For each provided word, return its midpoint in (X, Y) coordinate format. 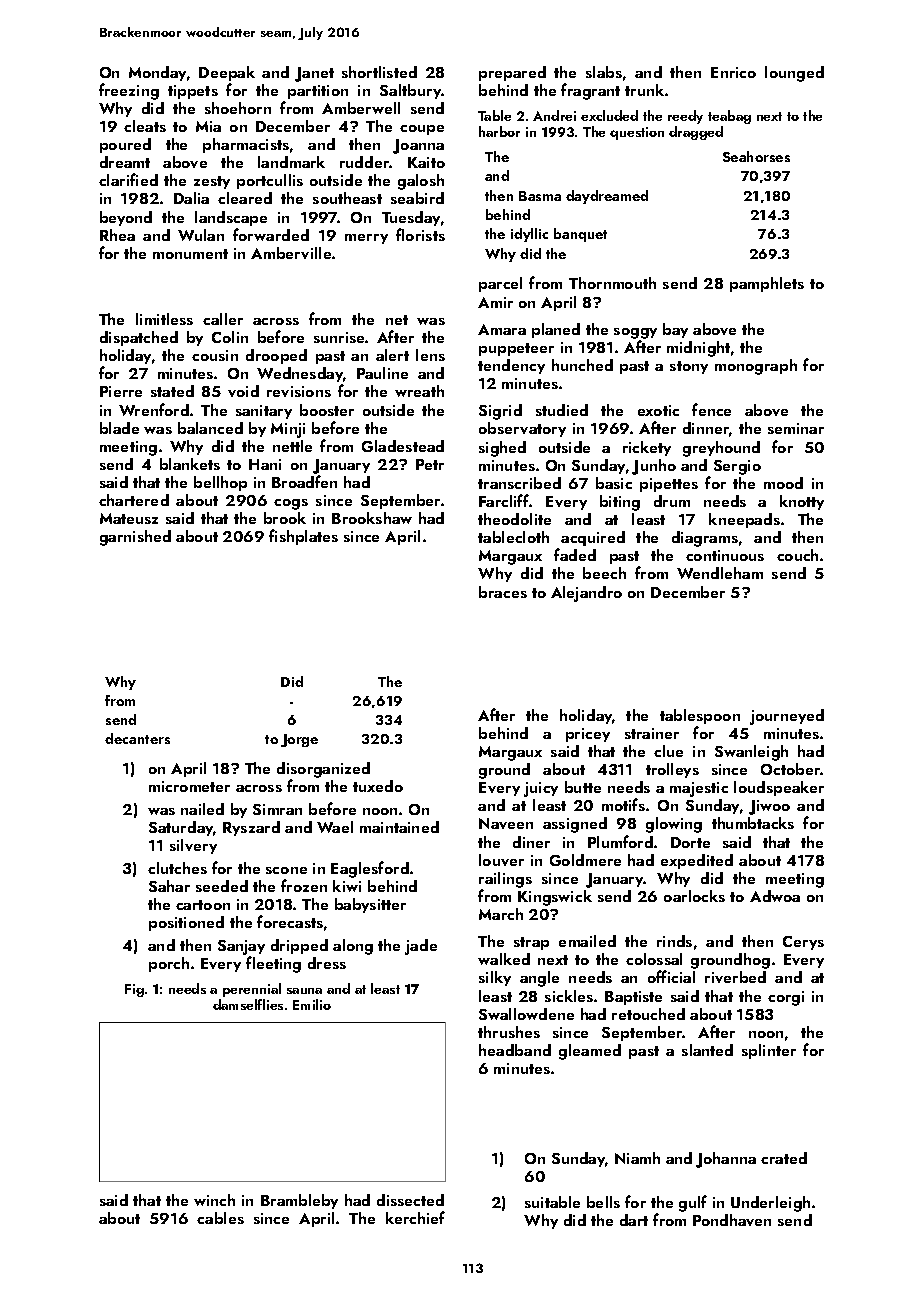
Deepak (227, 73)
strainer (652, 733)
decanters (137, 738)
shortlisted (379, 72)
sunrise (339, 337)
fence (711, 409)
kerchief (415, 1217)
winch (214, 1200)
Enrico (733, 72)
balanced (210, 428)
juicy (541, 789)
